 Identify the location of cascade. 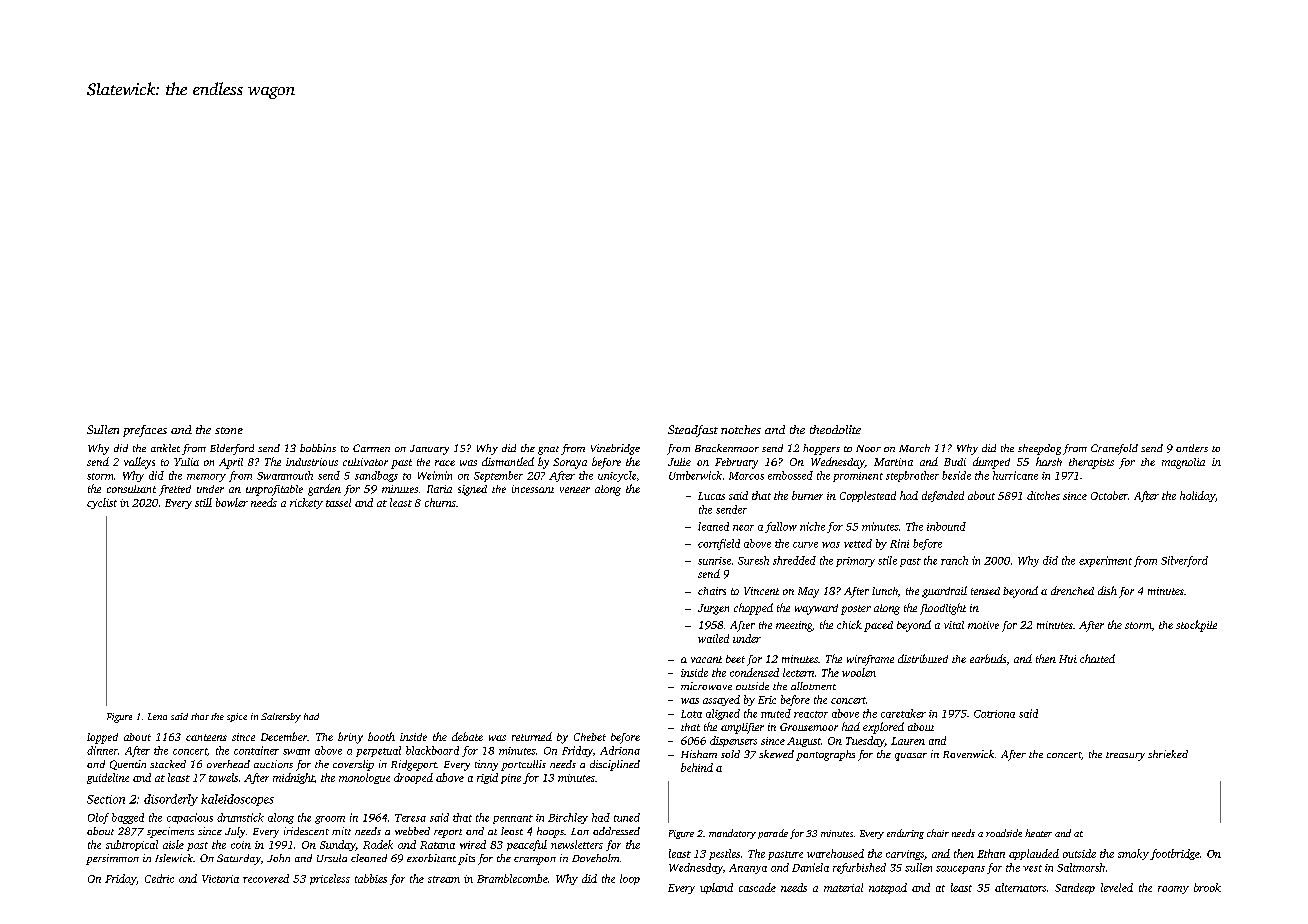
(757, 887).
